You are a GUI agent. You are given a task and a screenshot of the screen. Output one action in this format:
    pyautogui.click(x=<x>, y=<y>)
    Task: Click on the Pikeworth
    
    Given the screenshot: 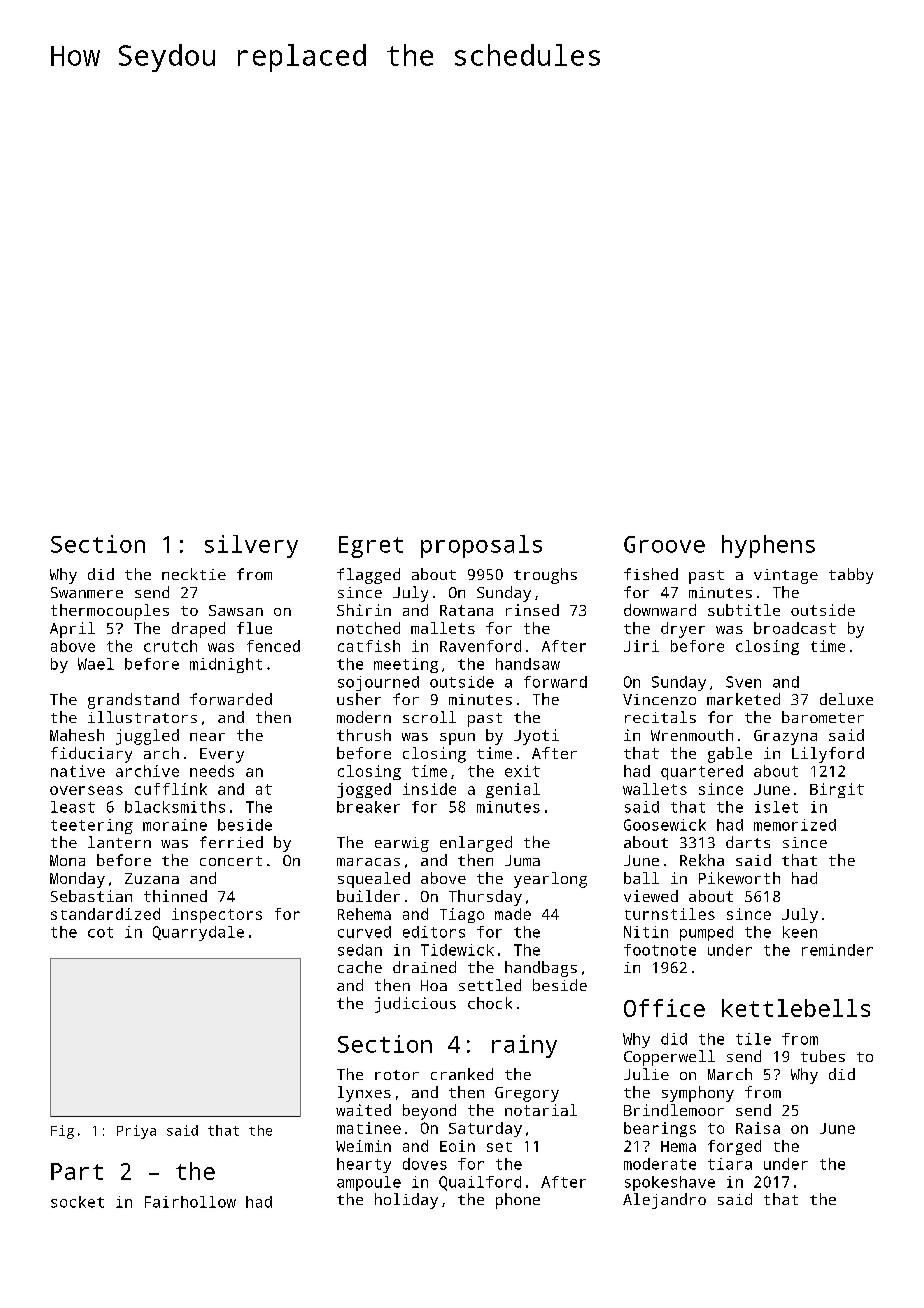 What is the action you would take?
    pyautogui.click(x=739, y=878)
